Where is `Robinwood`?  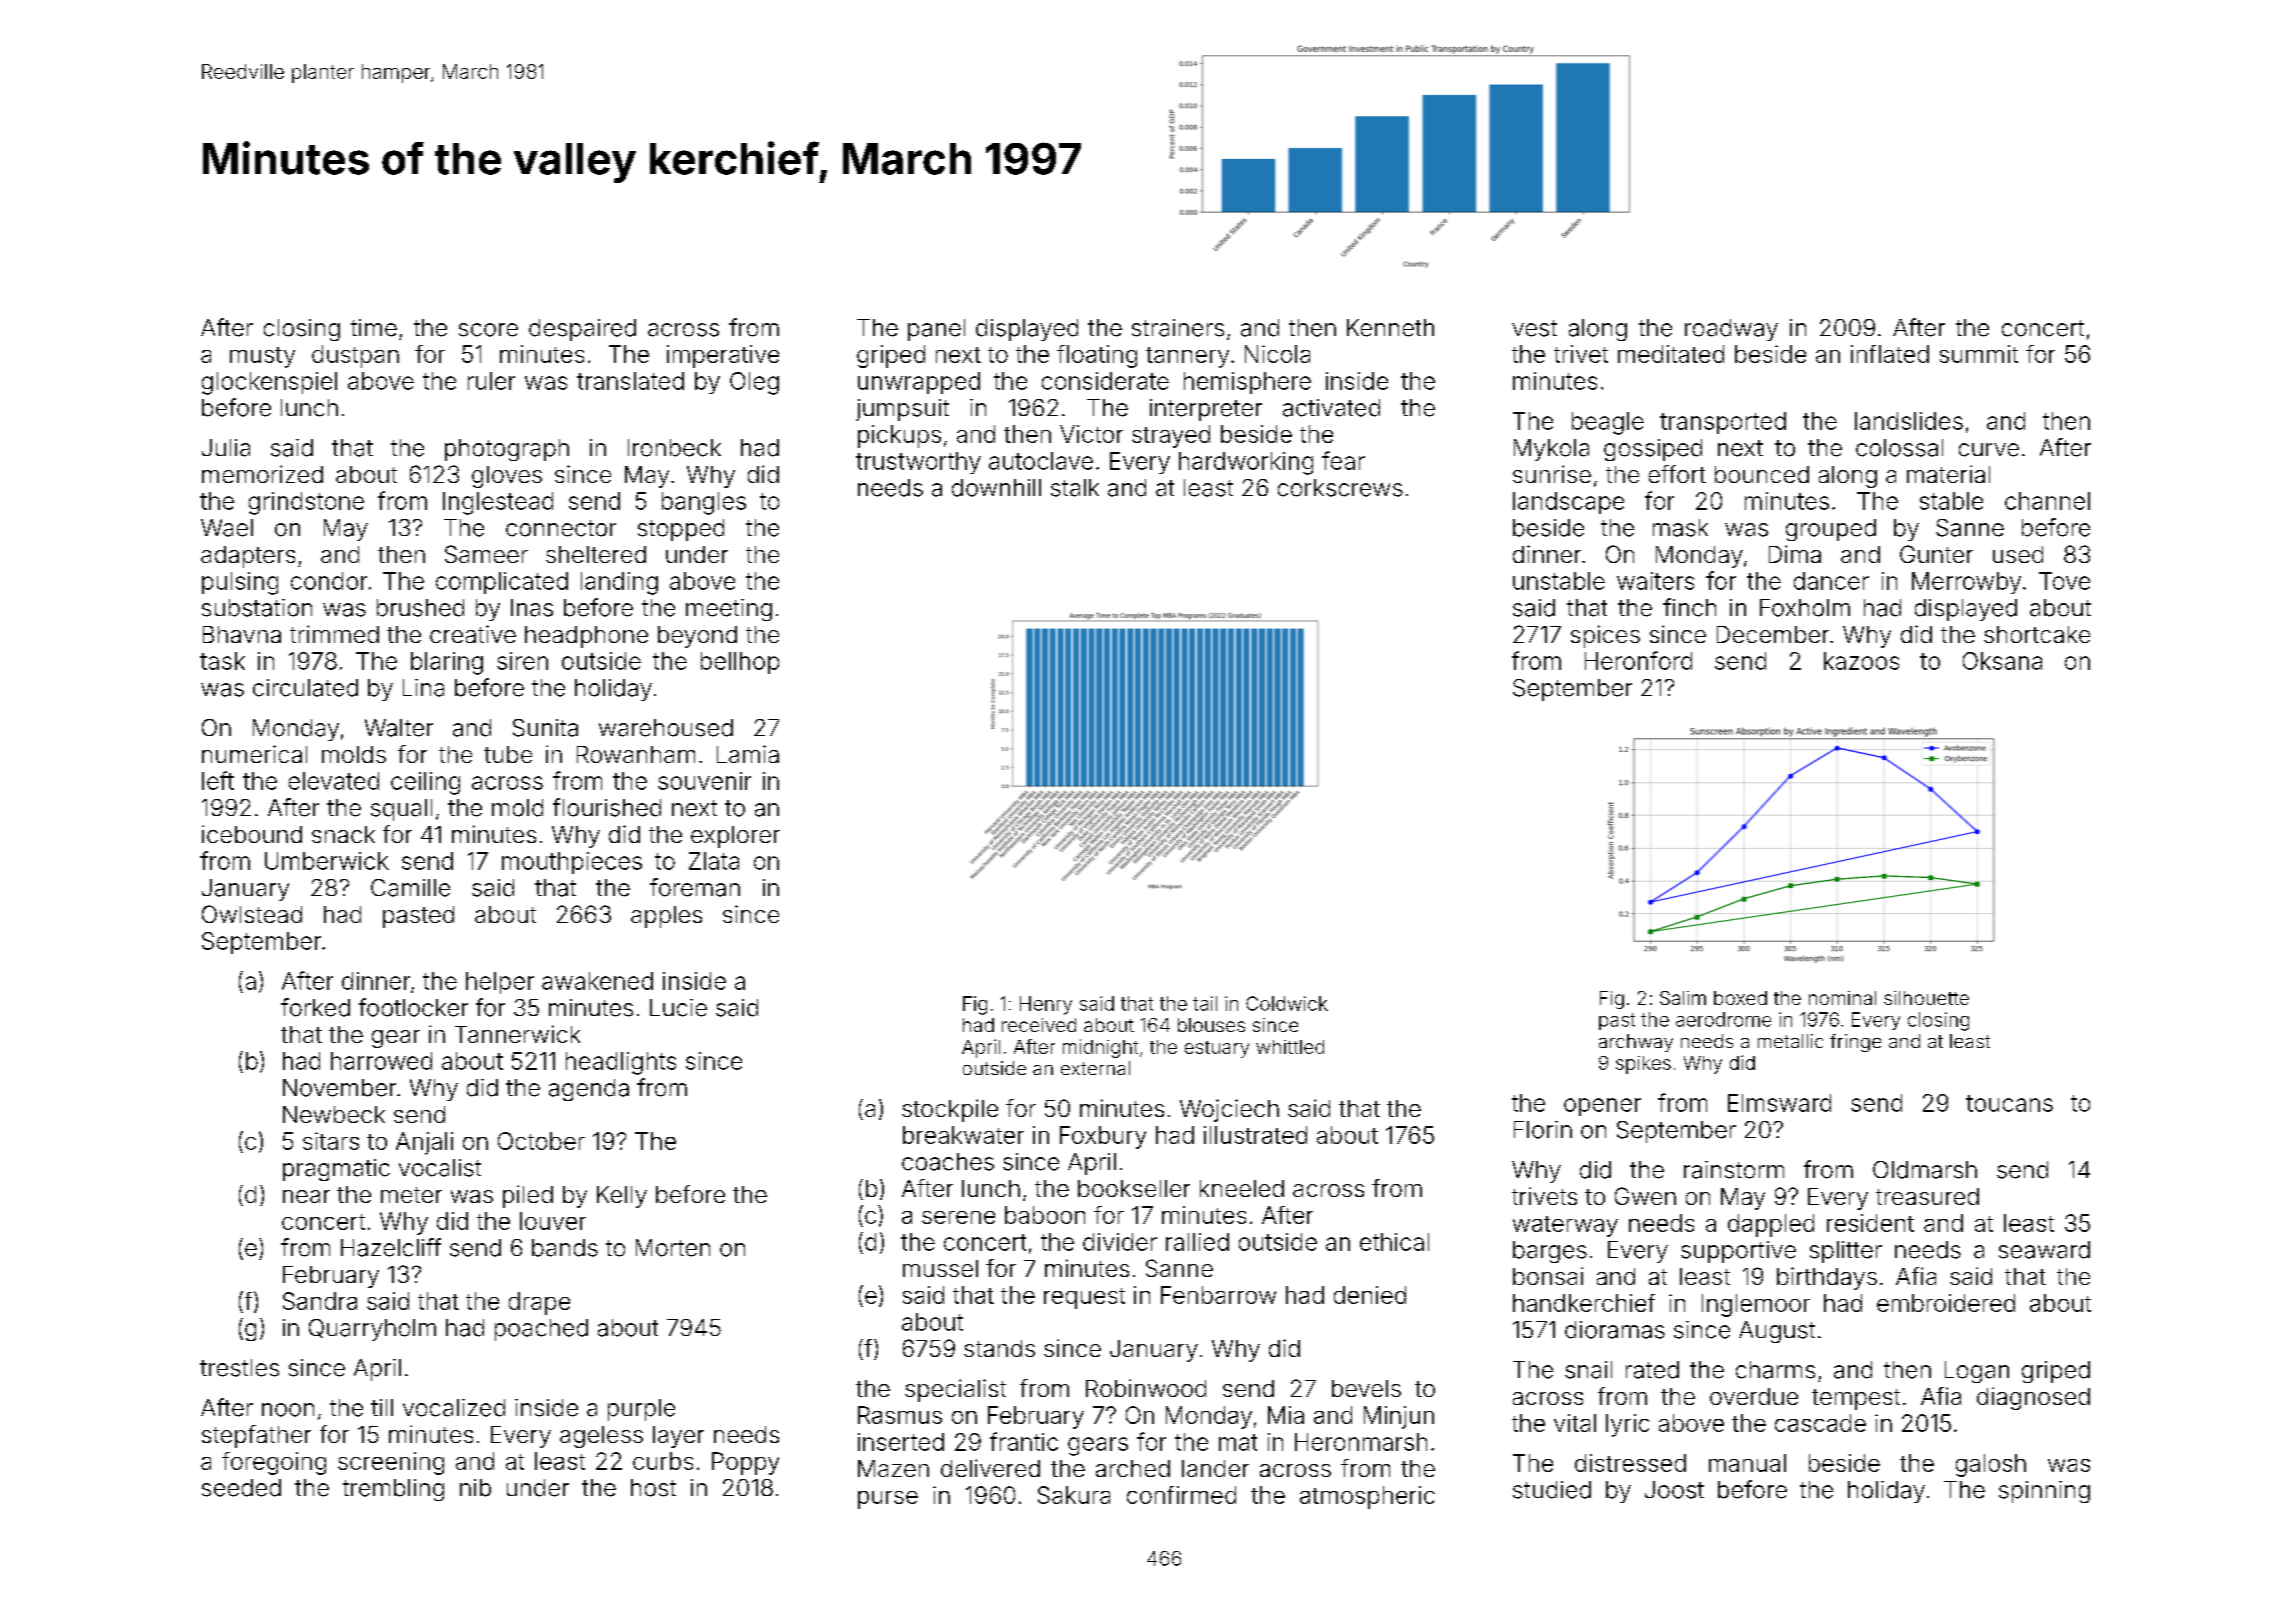
Robinwood is located at coordinates (1146, 1388).
